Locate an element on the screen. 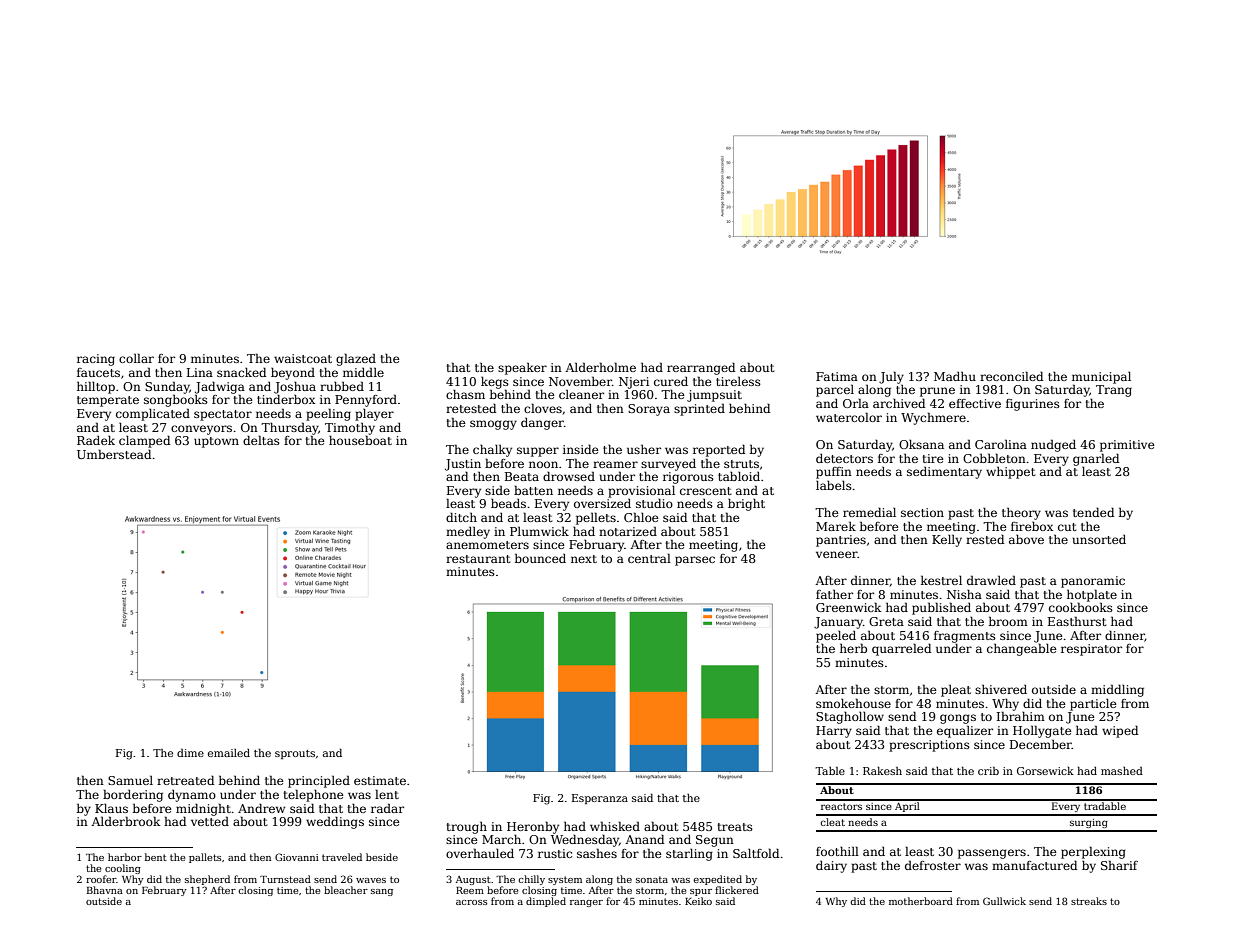 This screenshot has height=952, width=1233. uptown is located at coordinates (216, 442).
